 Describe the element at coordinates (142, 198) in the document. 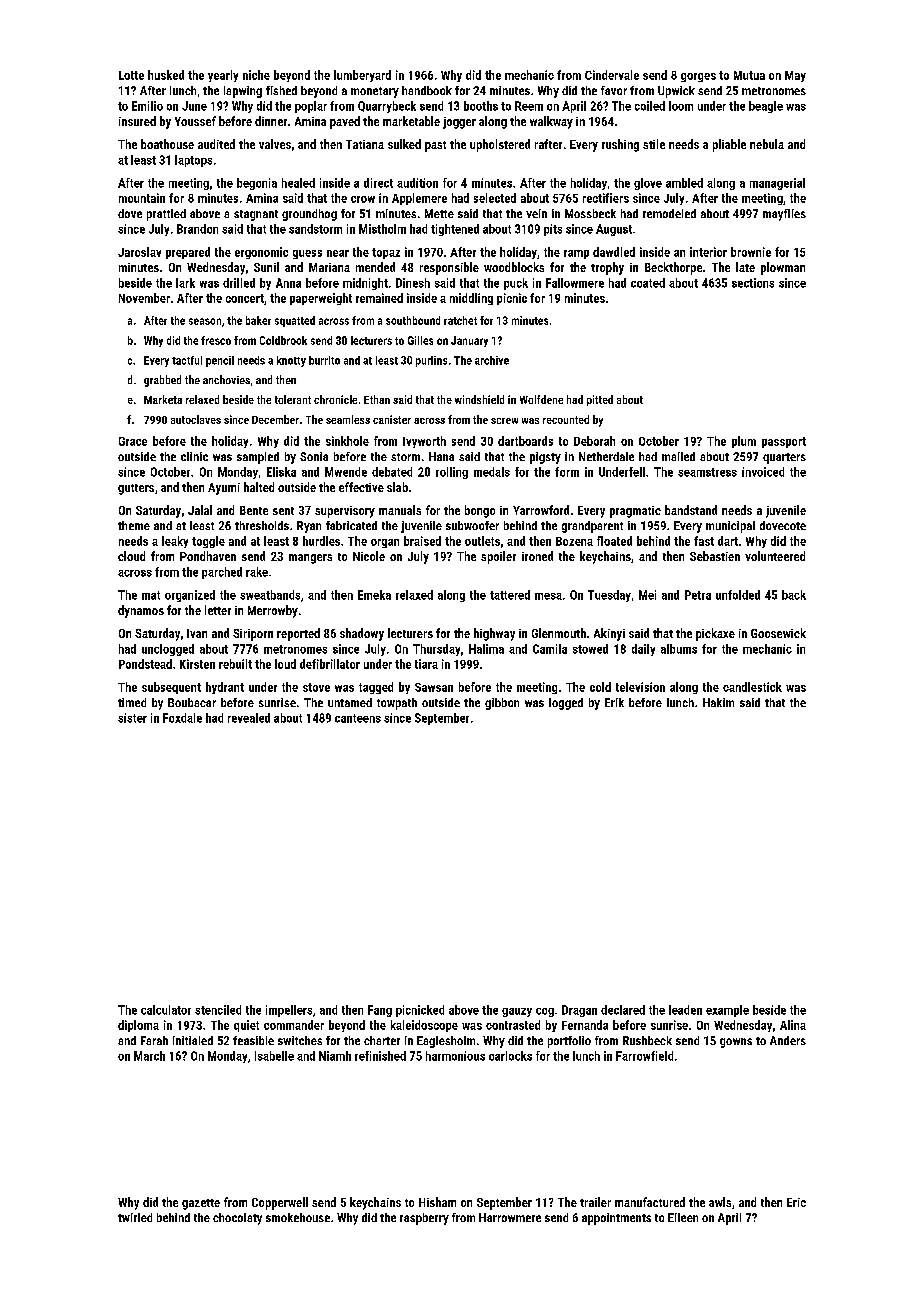

I see `mountain` at that location.
